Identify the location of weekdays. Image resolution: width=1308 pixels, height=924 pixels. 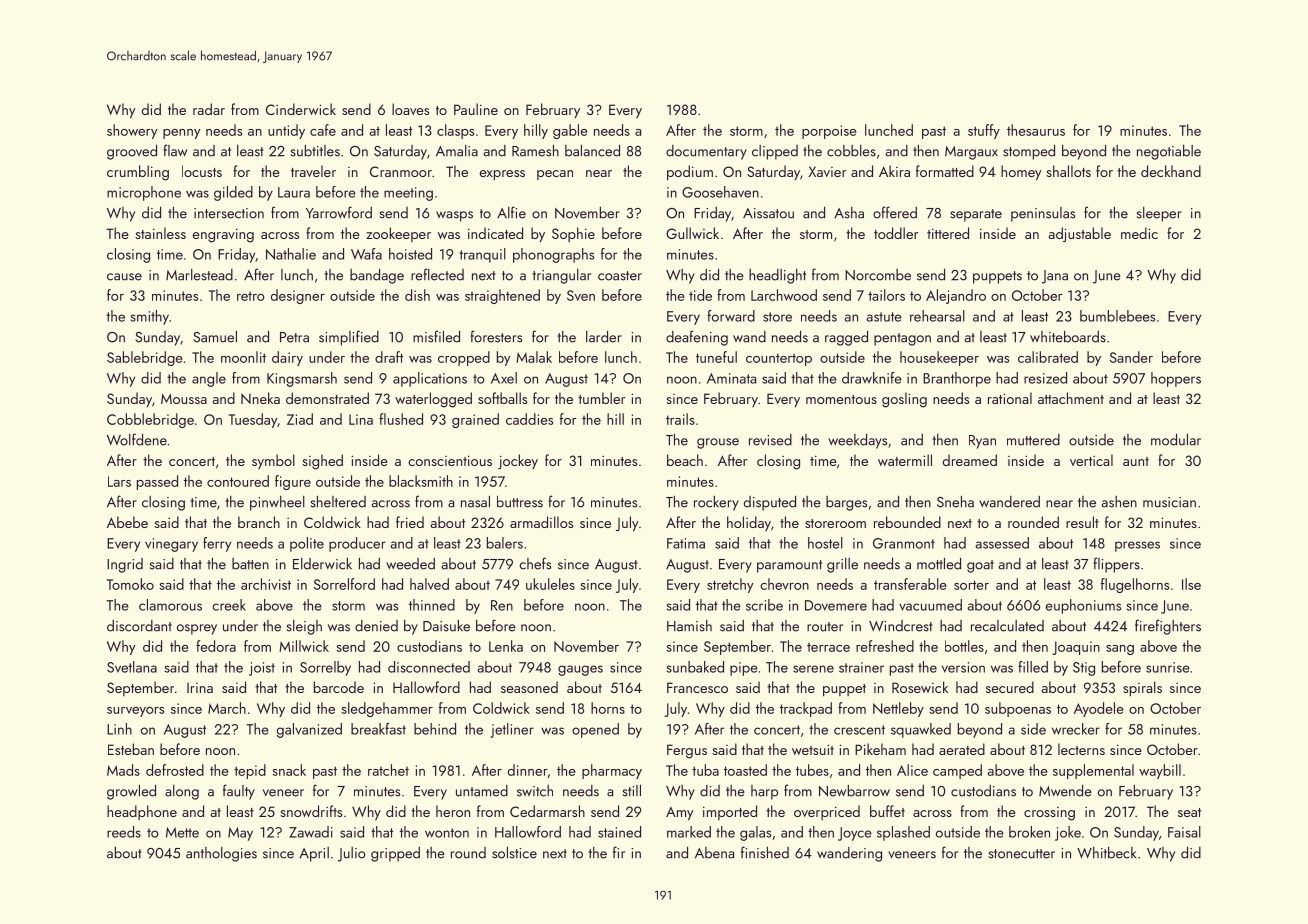
(857, 441).
